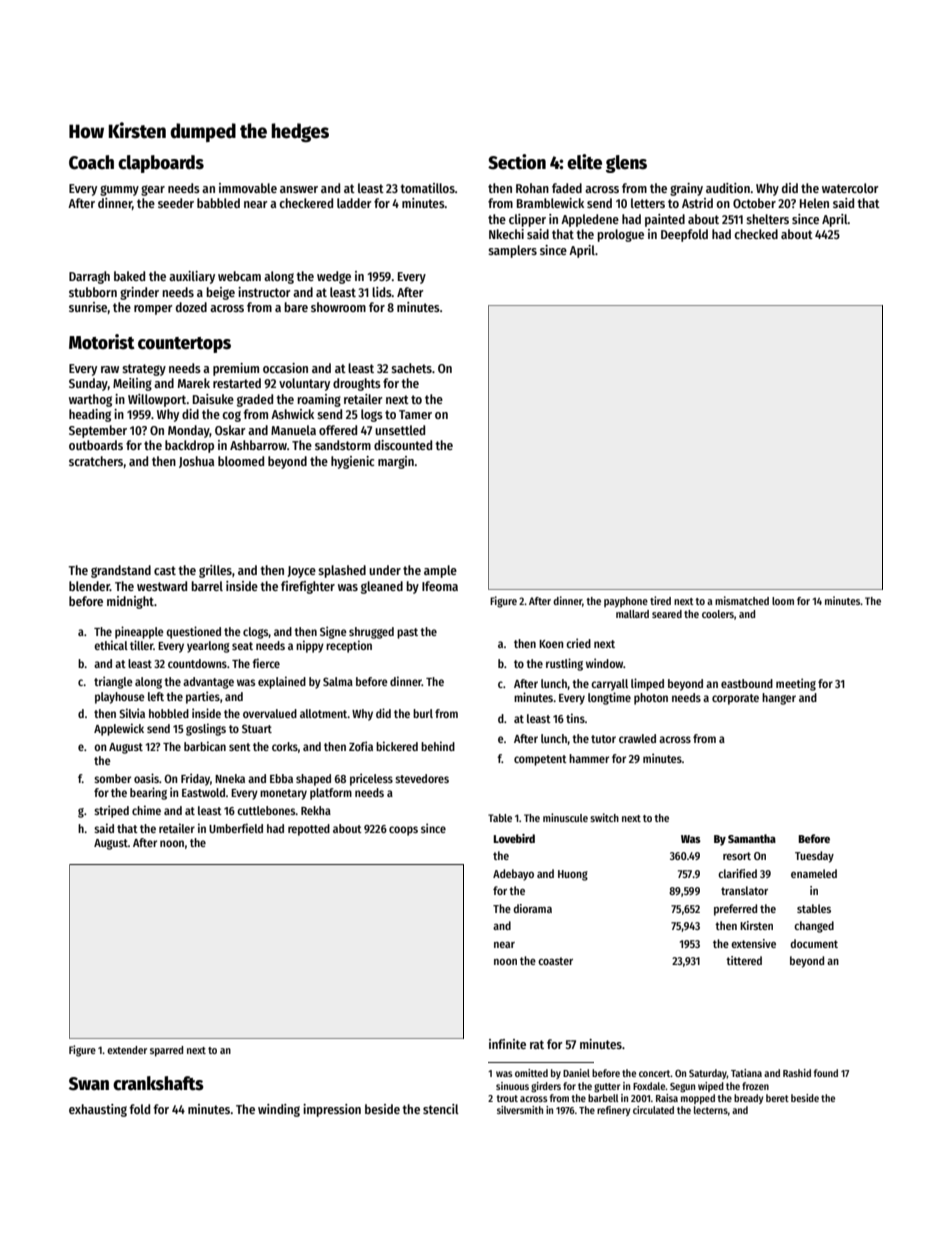 The image size is (952, 1233). I want to click on glens, so click(626, 164).
